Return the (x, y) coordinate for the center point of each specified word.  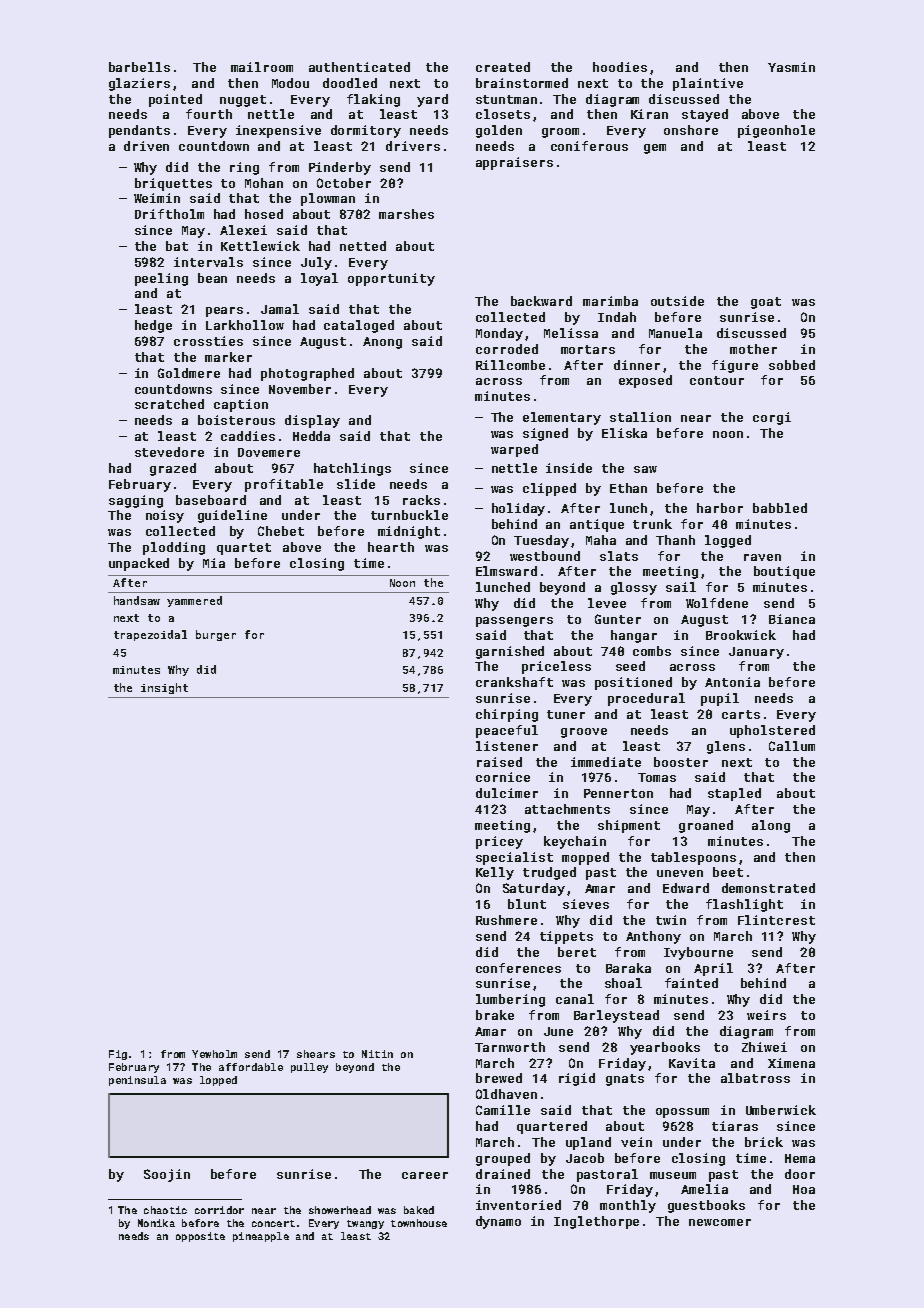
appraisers (514, 163)
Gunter (618, 619)
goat (766, 303)
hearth (391, 547)
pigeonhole (776, 131)
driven (146, 146)
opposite (200, 1237)
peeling (161, 279)
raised (499, 762)
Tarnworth (510, 1047)
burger (216, 635)
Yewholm (214, 1054)
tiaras (735, 1126)
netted (363, 246)
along (771, 826)
